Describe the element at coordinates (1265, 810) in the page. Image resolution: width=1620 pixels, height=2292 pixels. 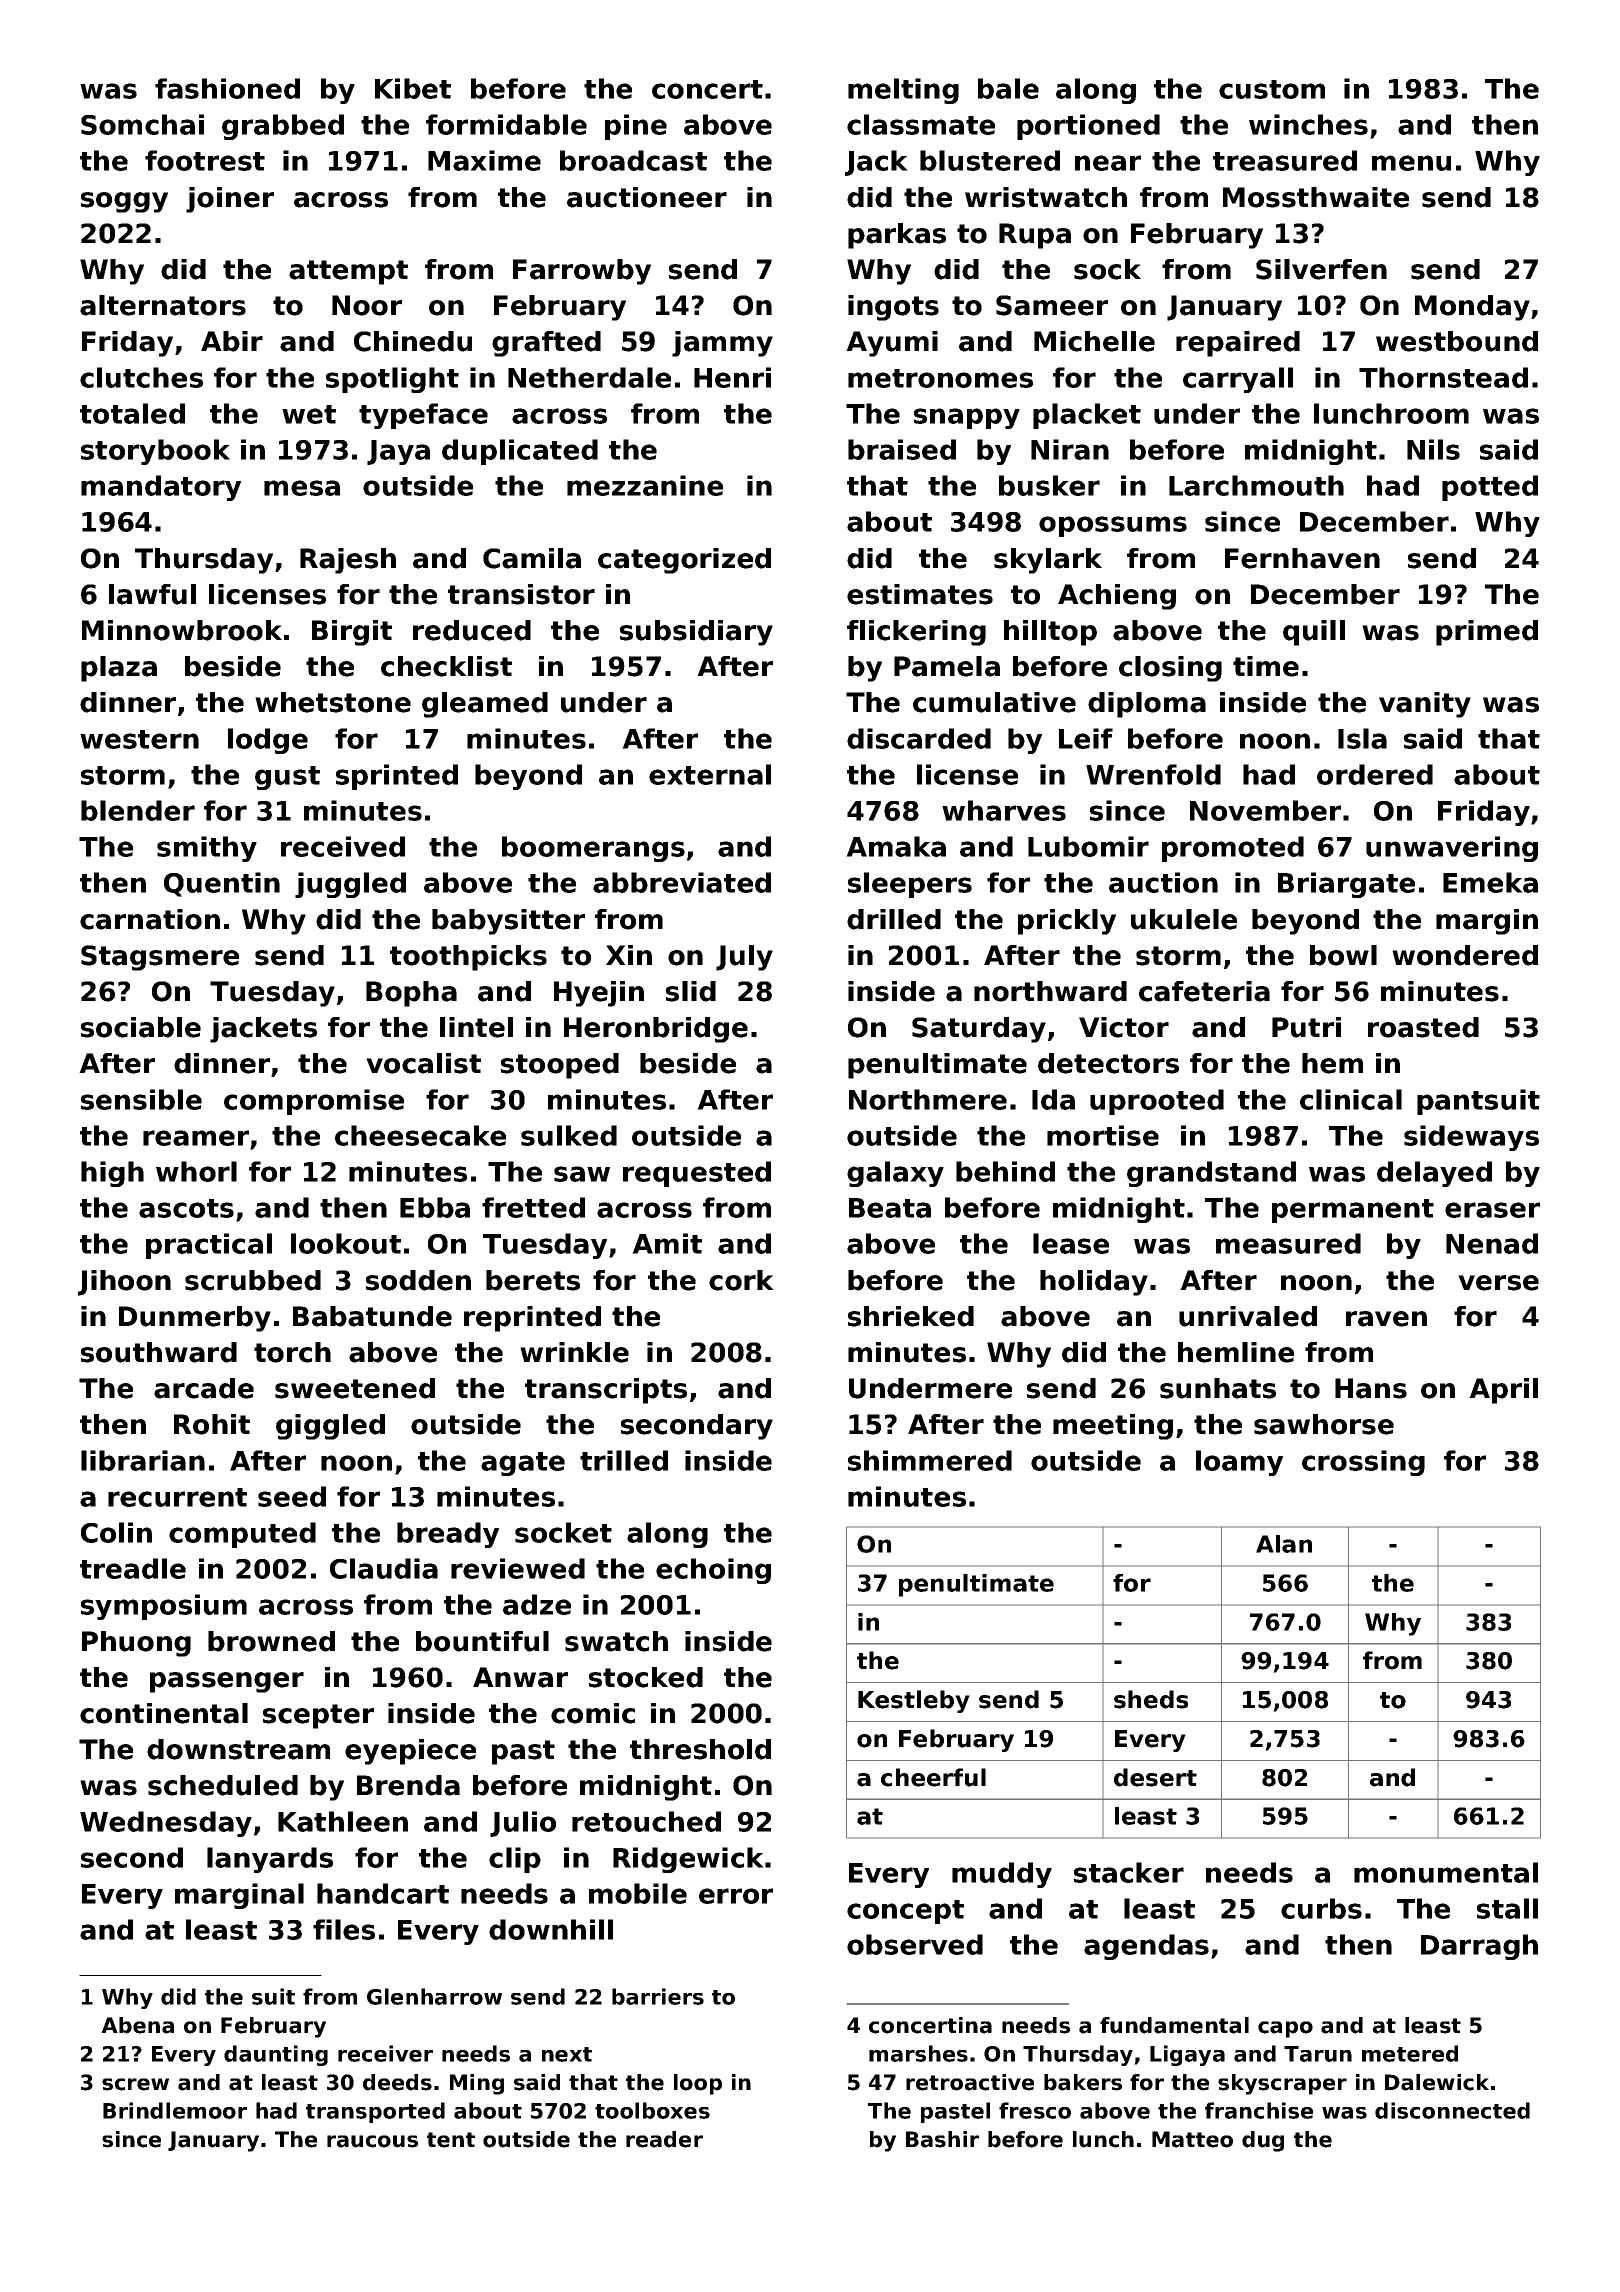
I see `November` at that location.
